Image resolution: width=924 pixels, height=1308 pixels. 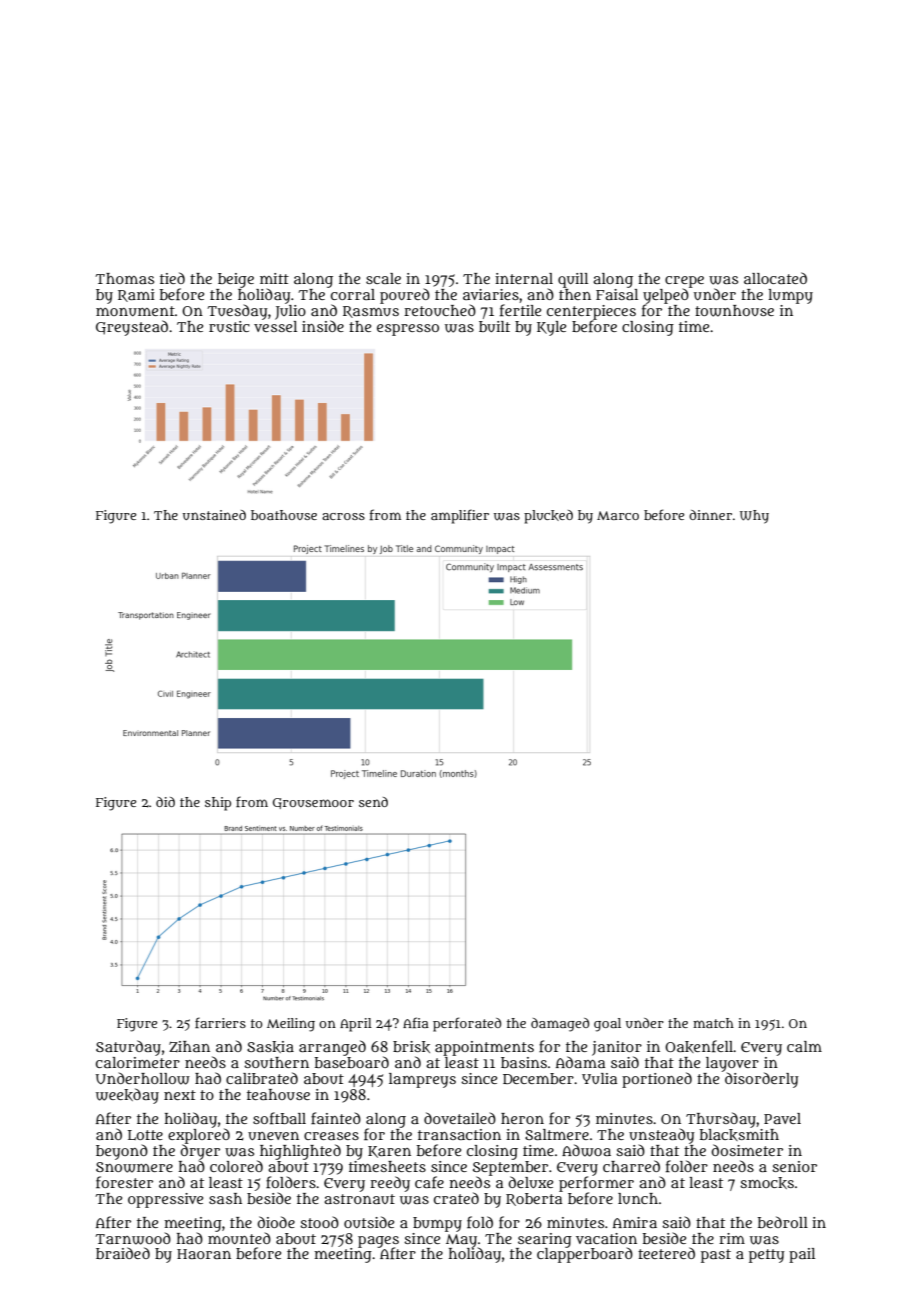 I want to click on Why, so click(x=754, y=517).
